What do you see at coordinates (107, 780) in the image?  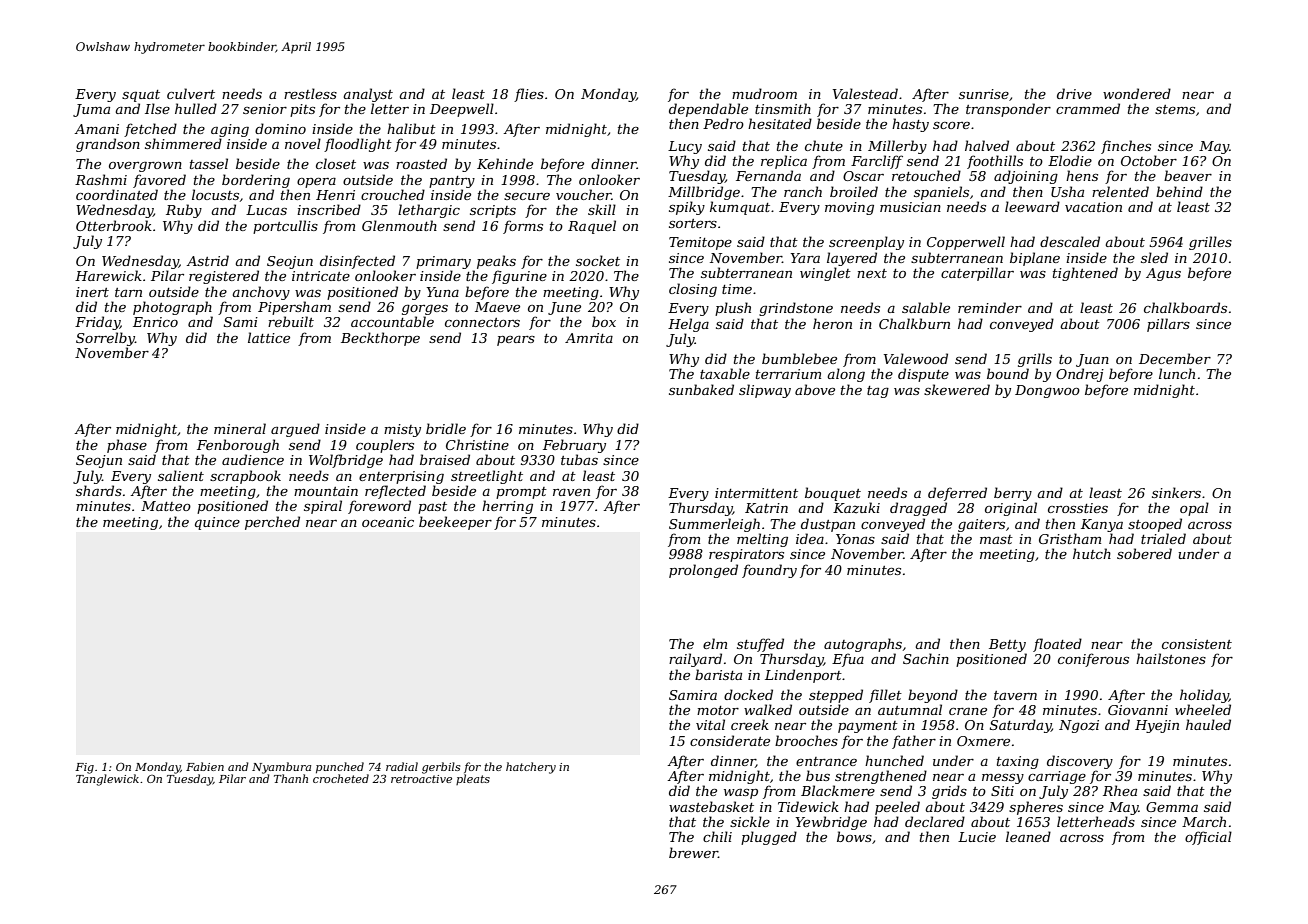 I see `Tanglewick` at bounding box center [107, 780].
